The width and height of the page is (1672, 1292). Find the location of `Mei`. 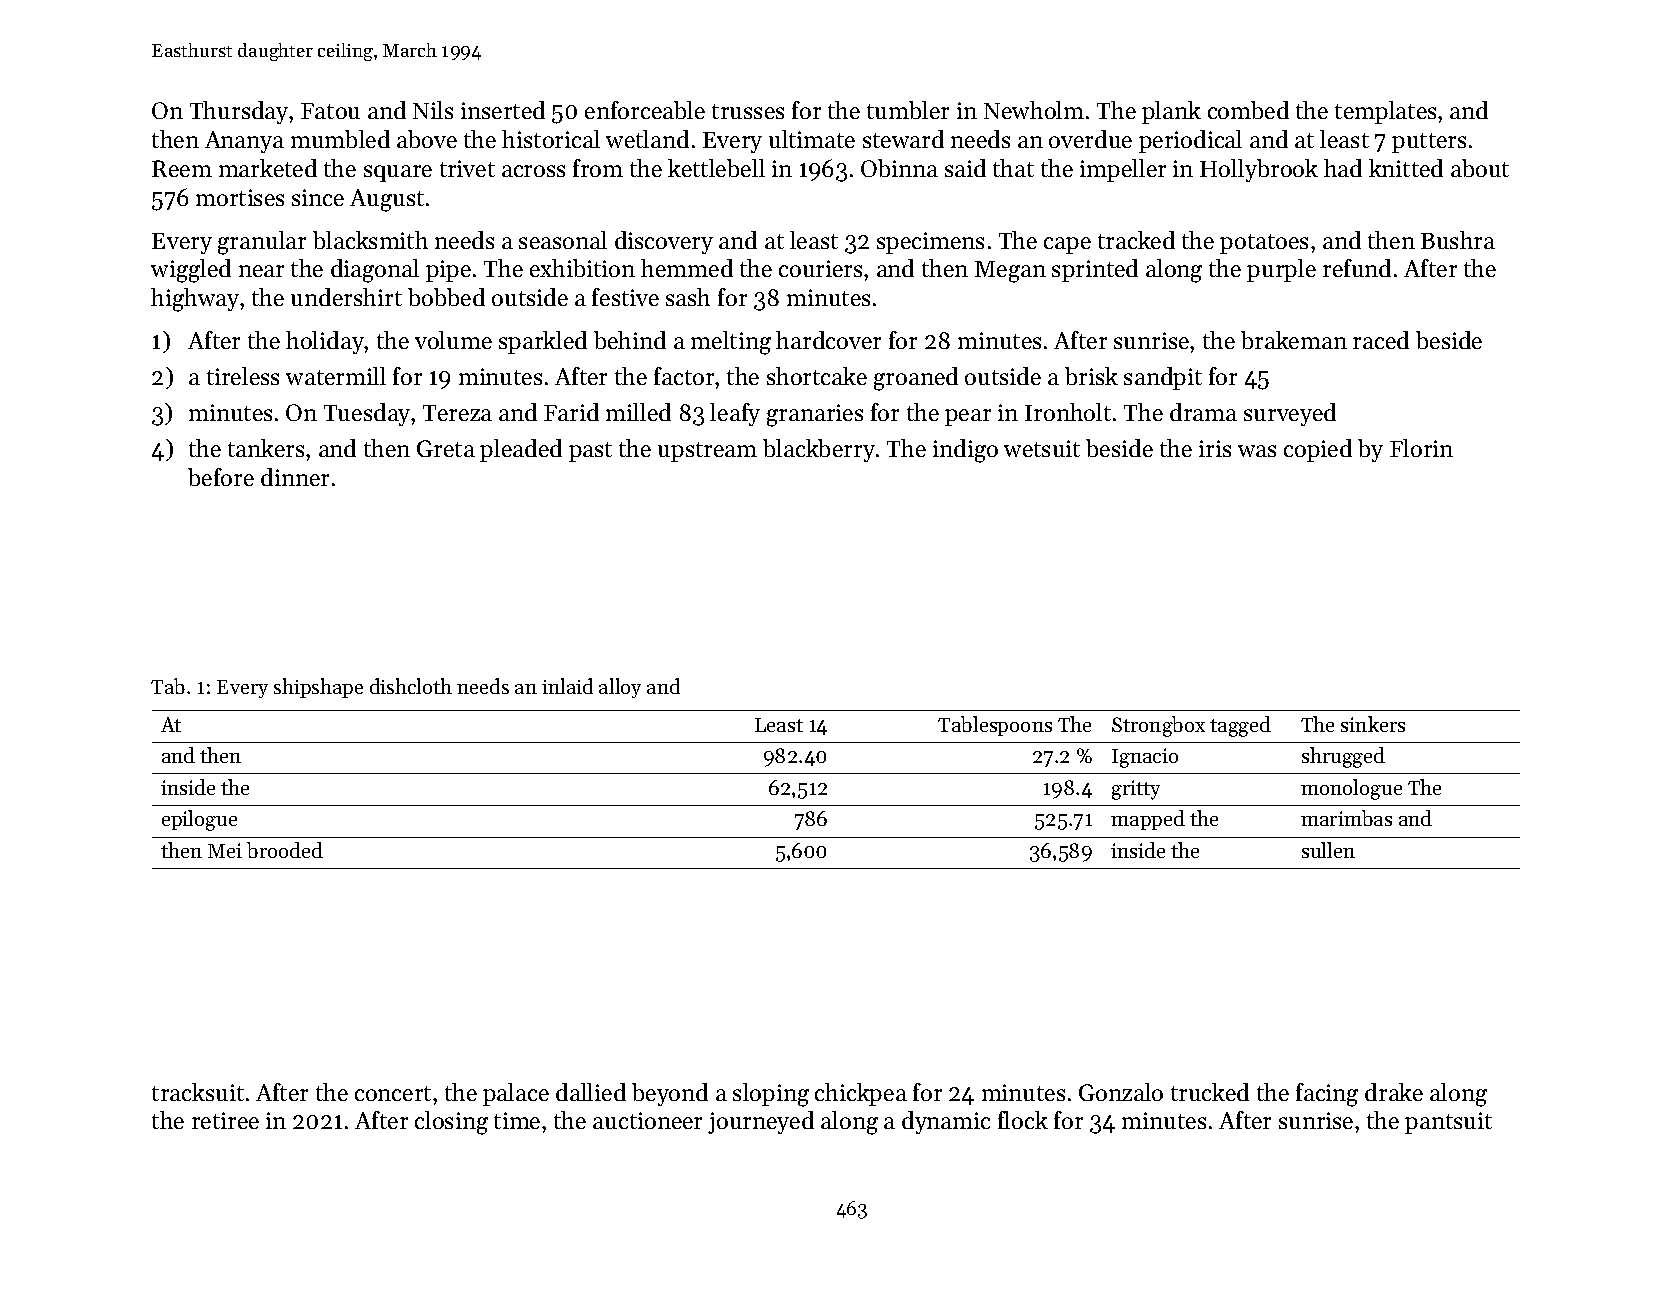

Mei is located at coordinates (225, 850).
